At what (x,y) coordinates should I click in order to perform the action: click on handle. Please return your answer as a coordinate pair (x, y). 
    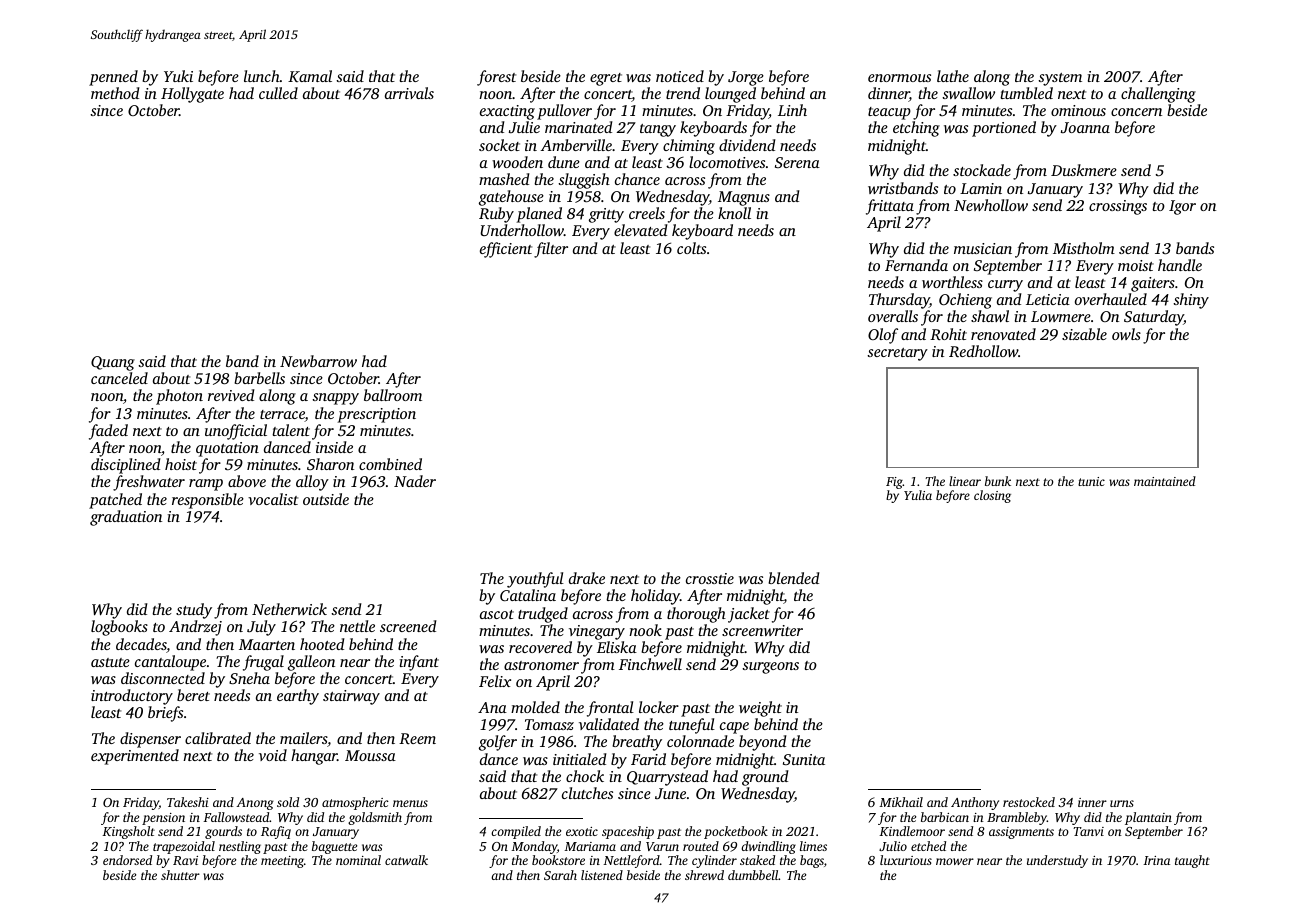
    Looking at the image, I should click on (1180, 265).
